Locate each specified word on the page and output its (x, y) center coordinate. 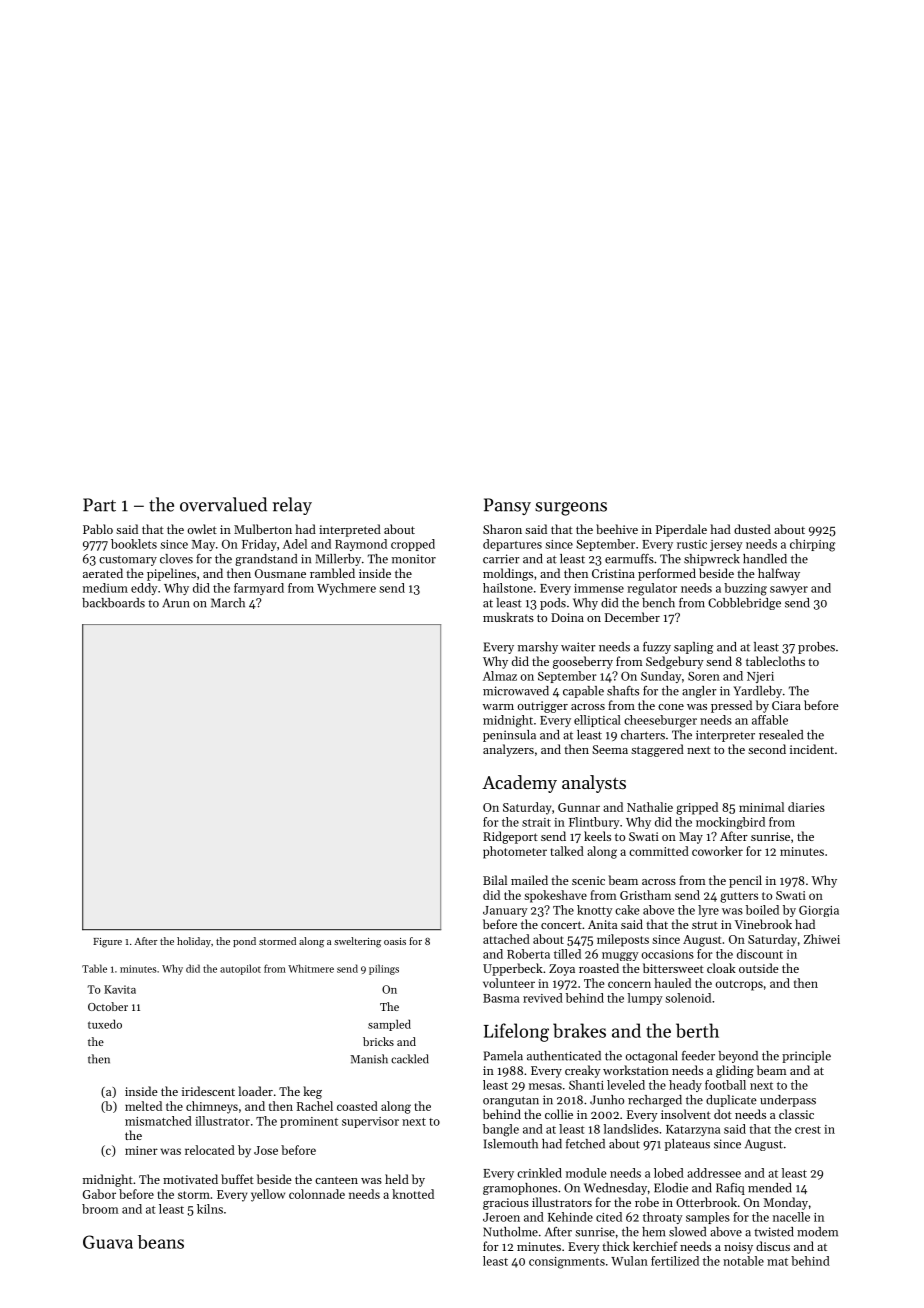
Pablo (98, 529)
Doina (567, 617)
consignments (567, 1263)
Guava (108, 1242)
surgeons (571, 509)
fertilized (675, 1261)
